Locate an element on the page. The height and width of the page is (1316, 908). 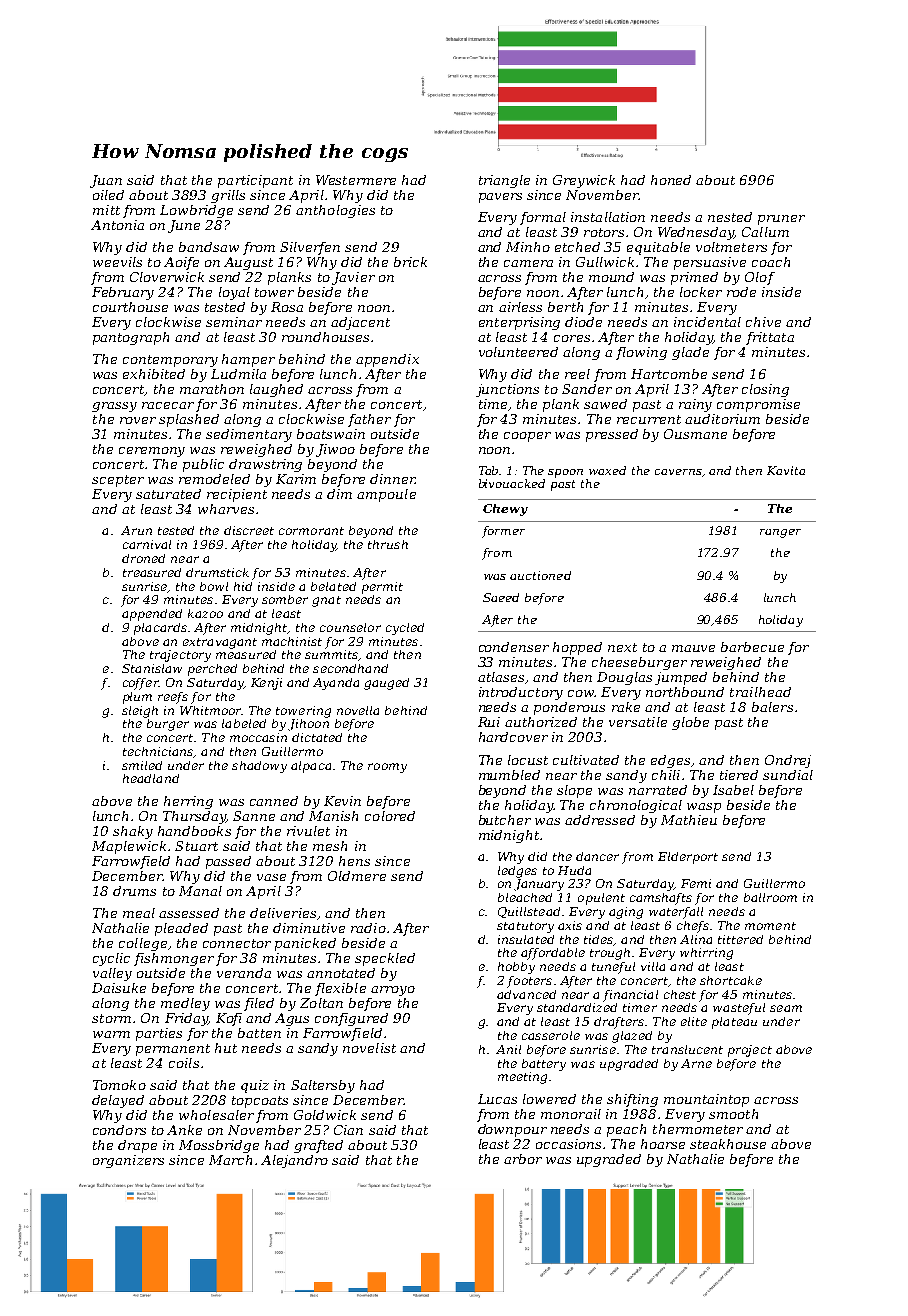
waxed is located at coordinates (607, 470).
